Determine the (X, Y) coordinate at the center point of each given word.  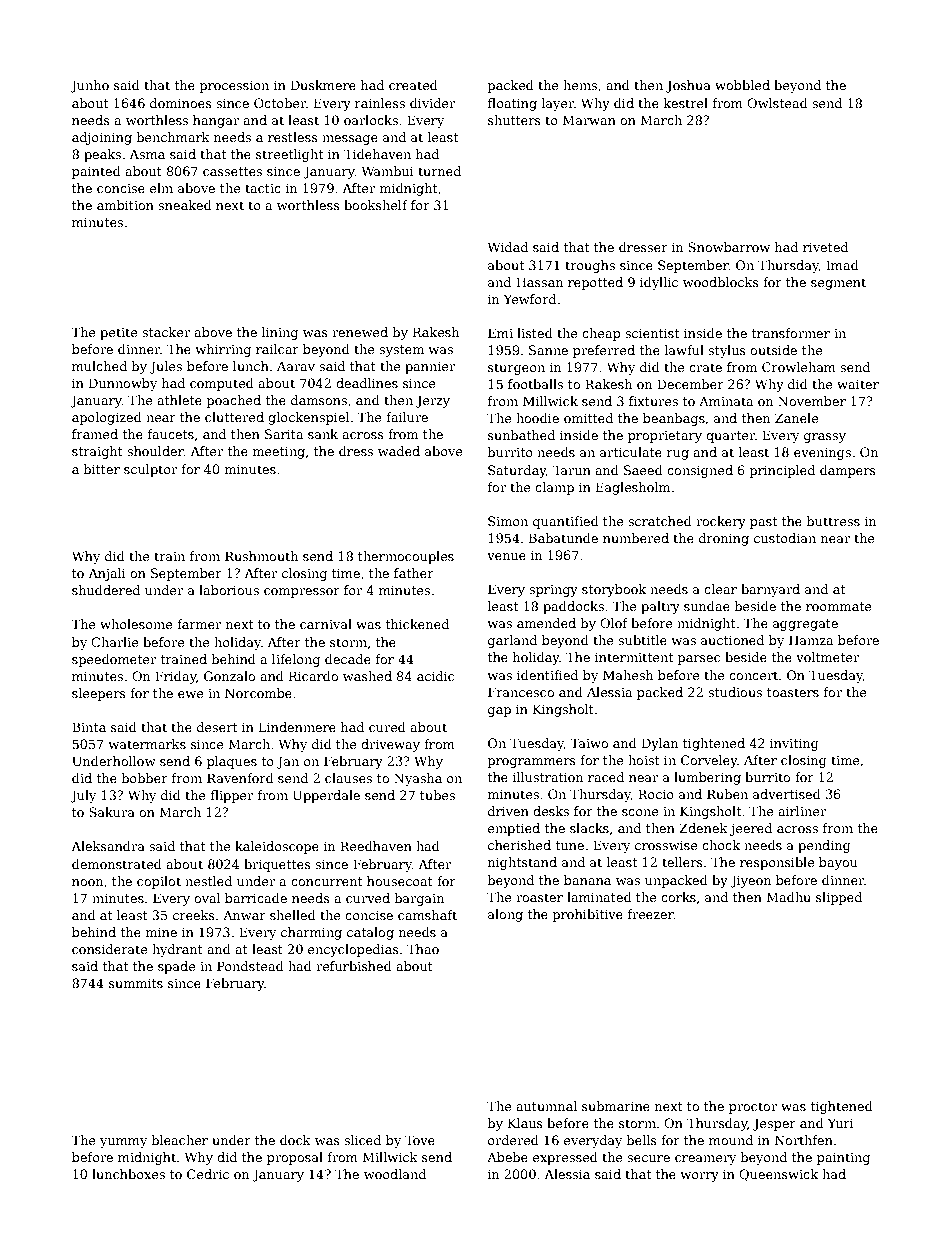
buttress (833, 521)
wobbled (742, 85)
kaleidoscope (277, 847)
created (413, 85)
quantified (566, 522)
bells (642, 1140)
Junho (89, 86)
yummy (123, 1143)
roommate (839, 606)
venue (506, 556)
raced (606, 777)
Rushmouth (261, 556)
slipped (839, 898)
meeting (279, 452)
